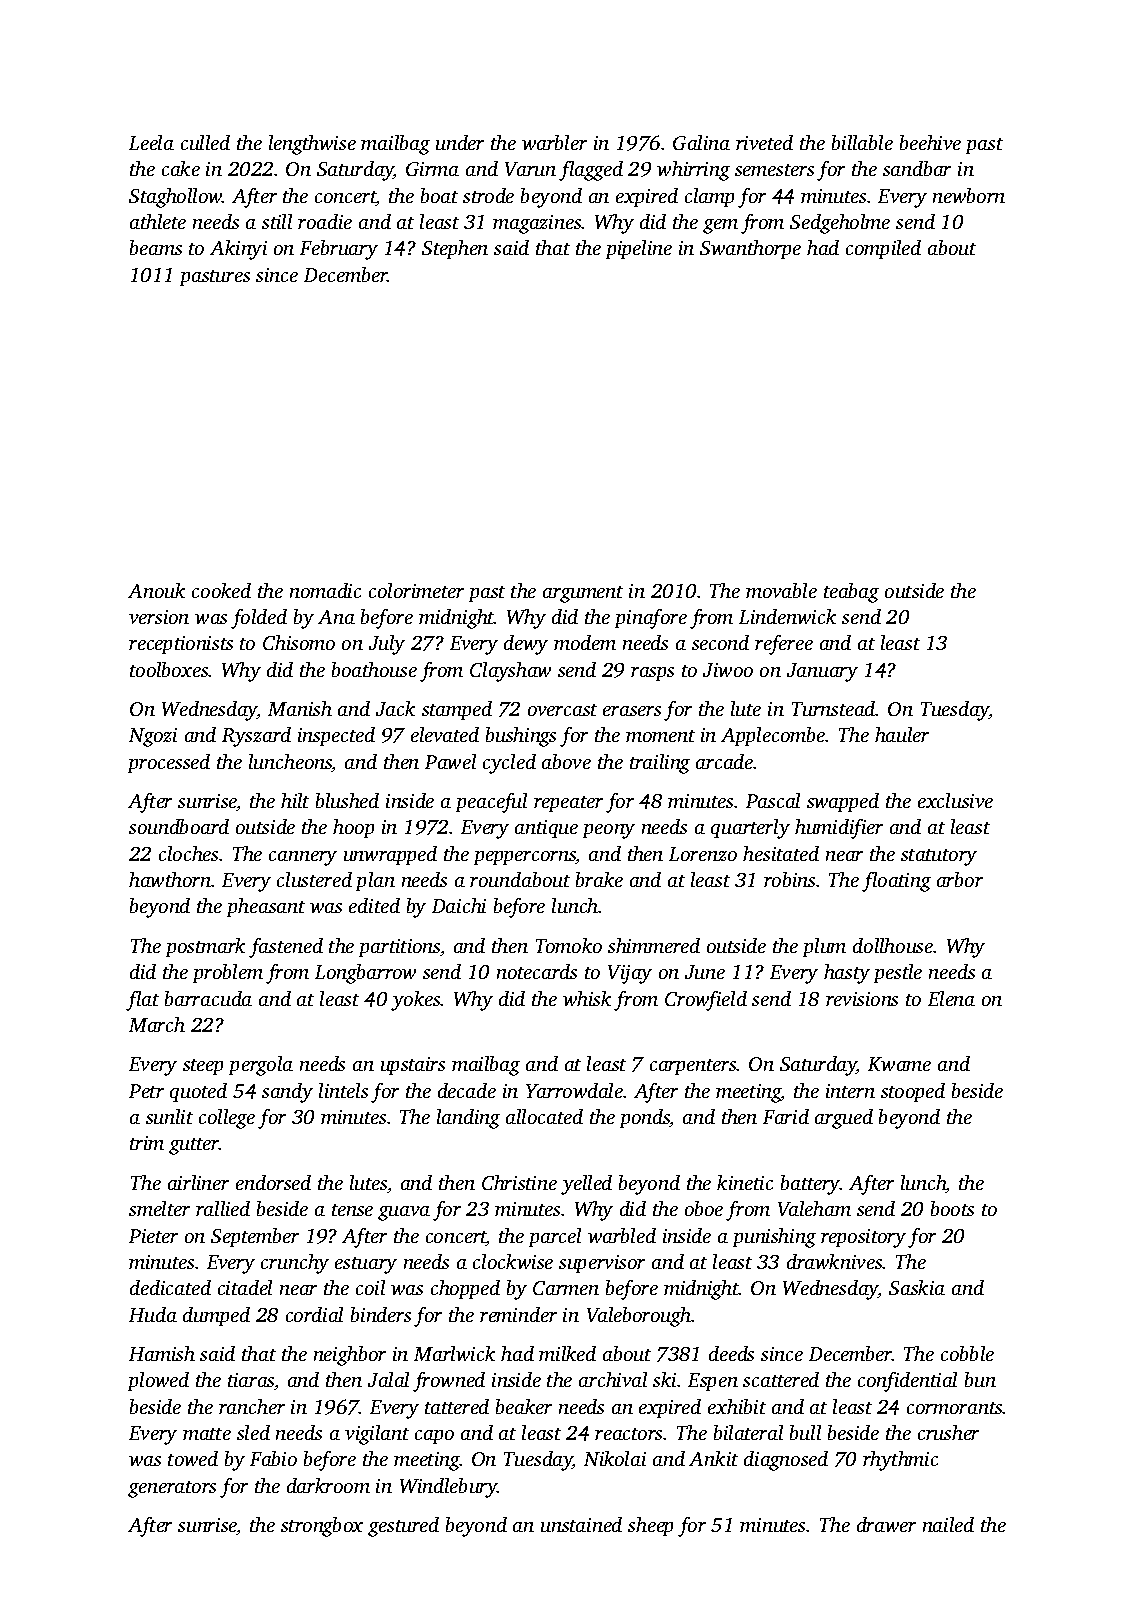 The height and width of the document is (1611, 1139). I want to click on decade, so click(467, 1090).
